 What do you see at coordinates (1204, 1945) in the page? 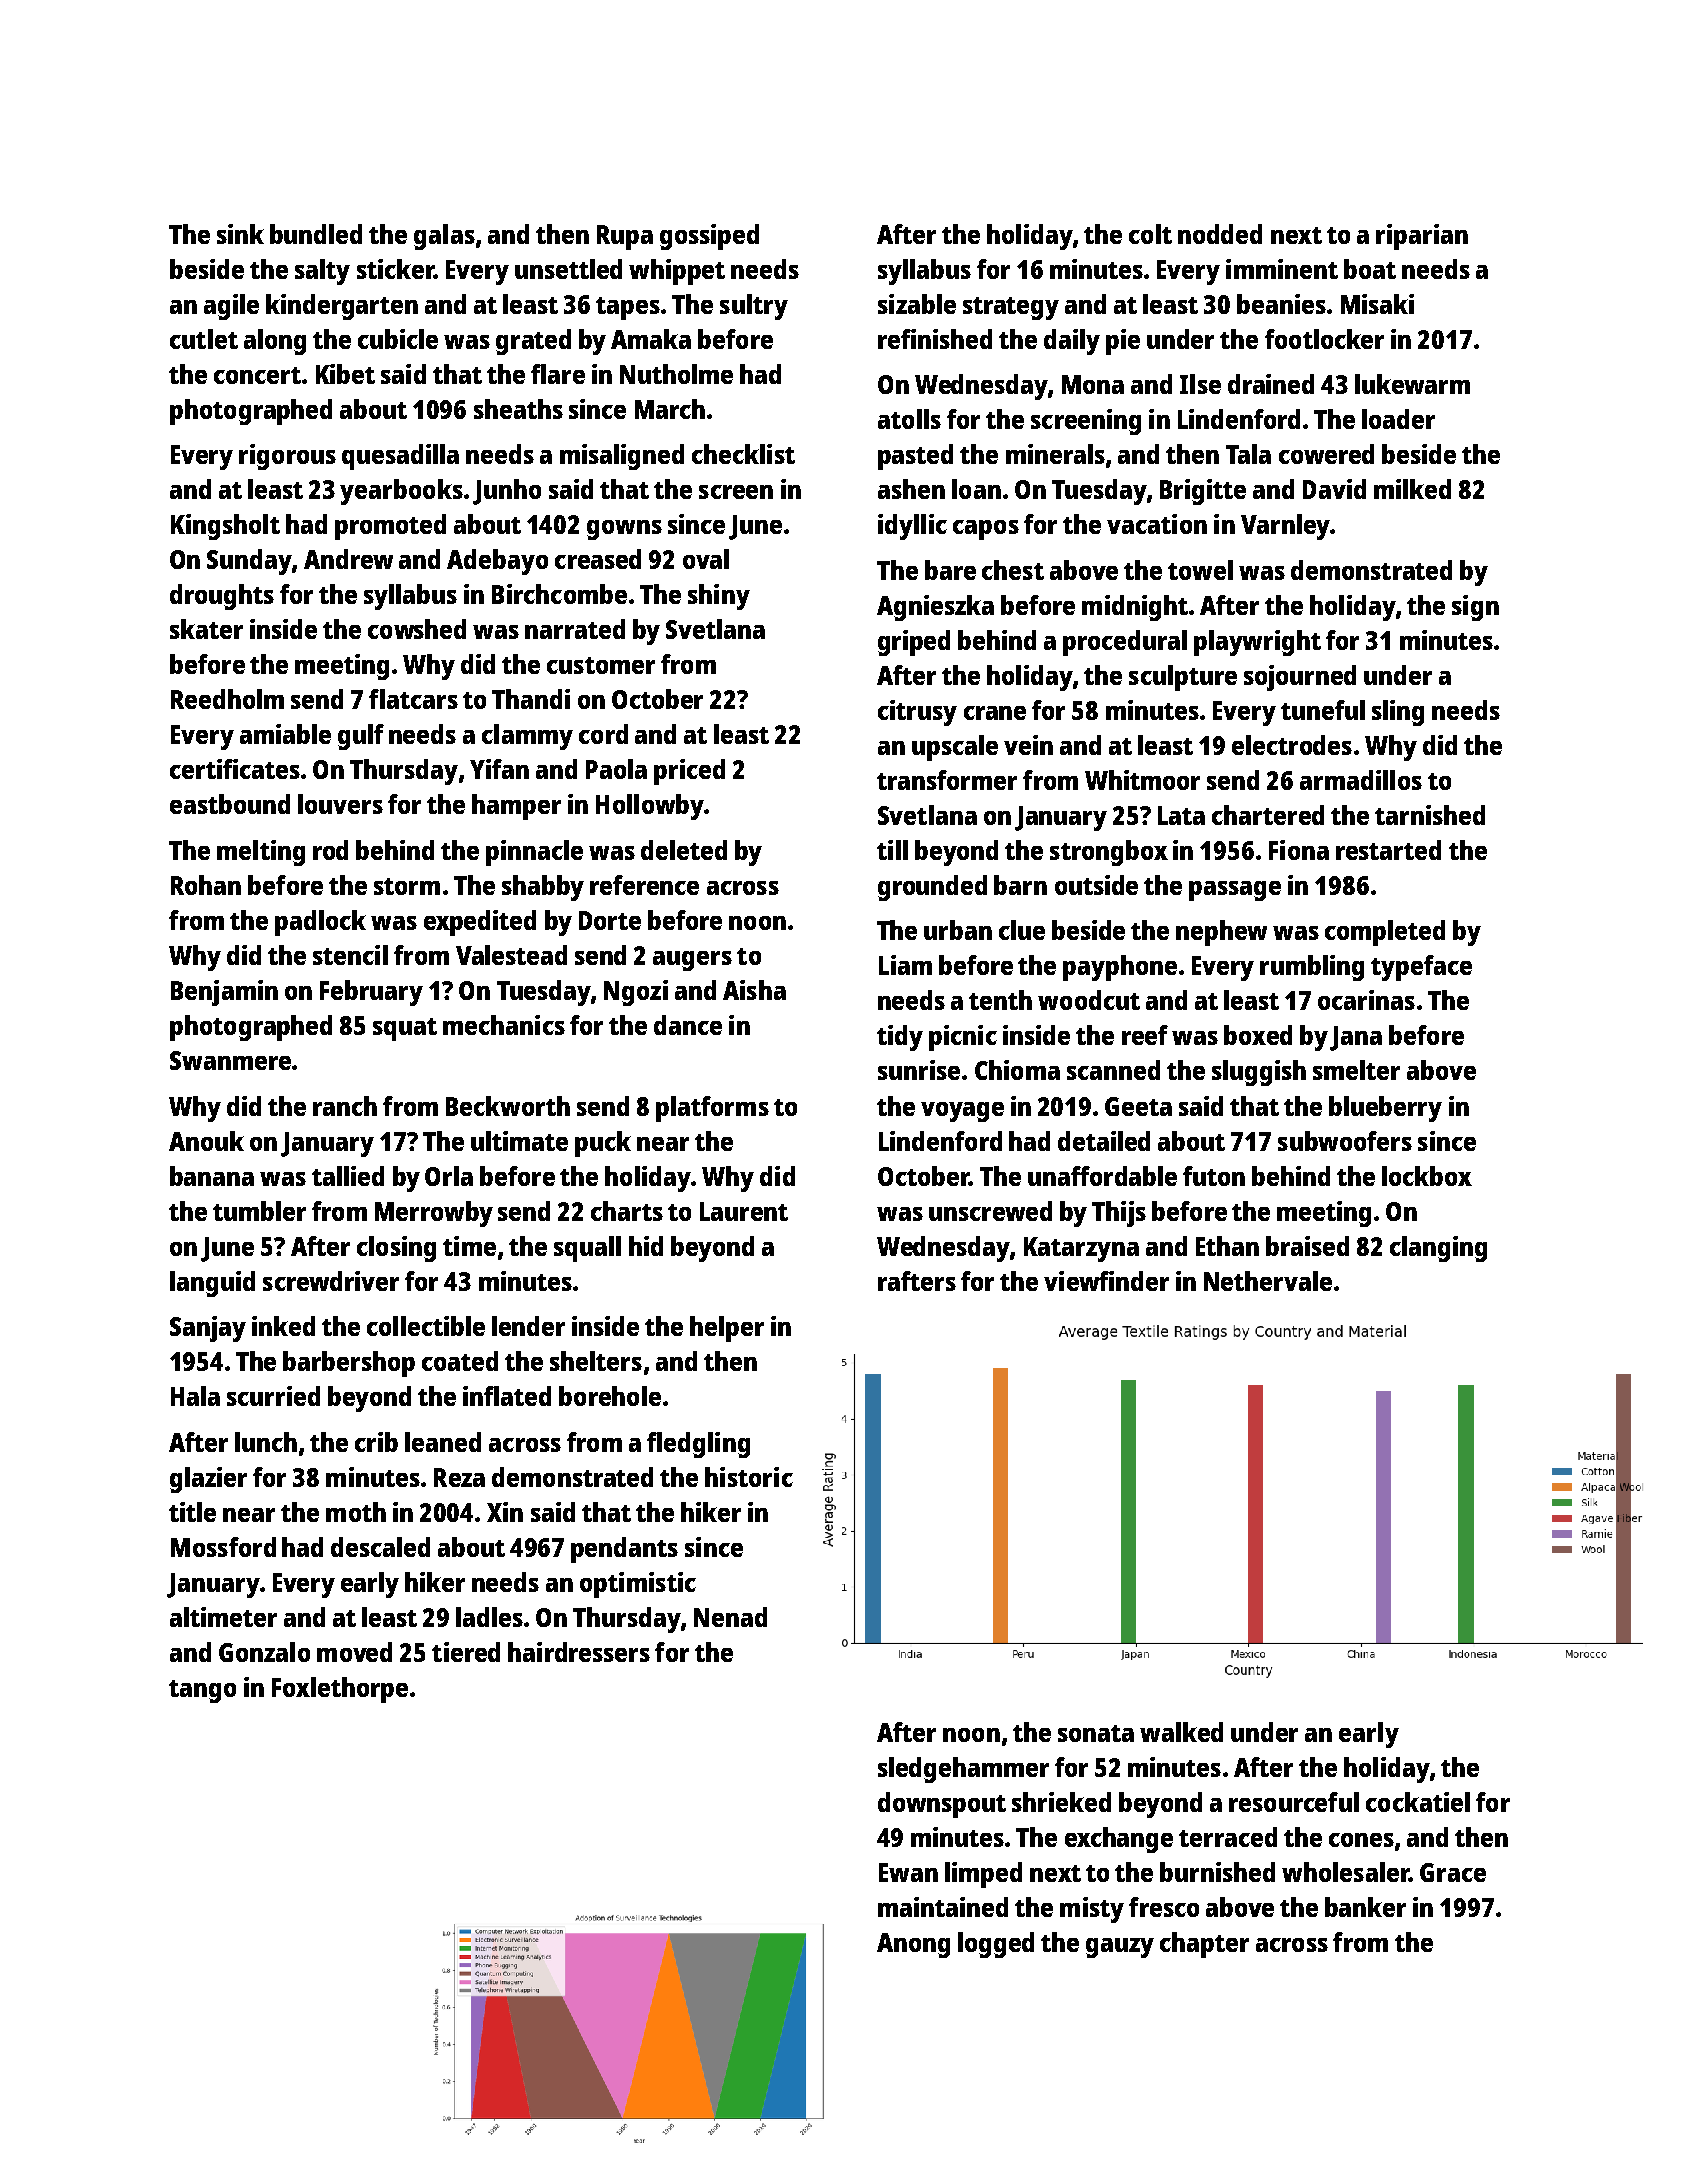
I see `chapter` at bounding box center [1204, 1945].
